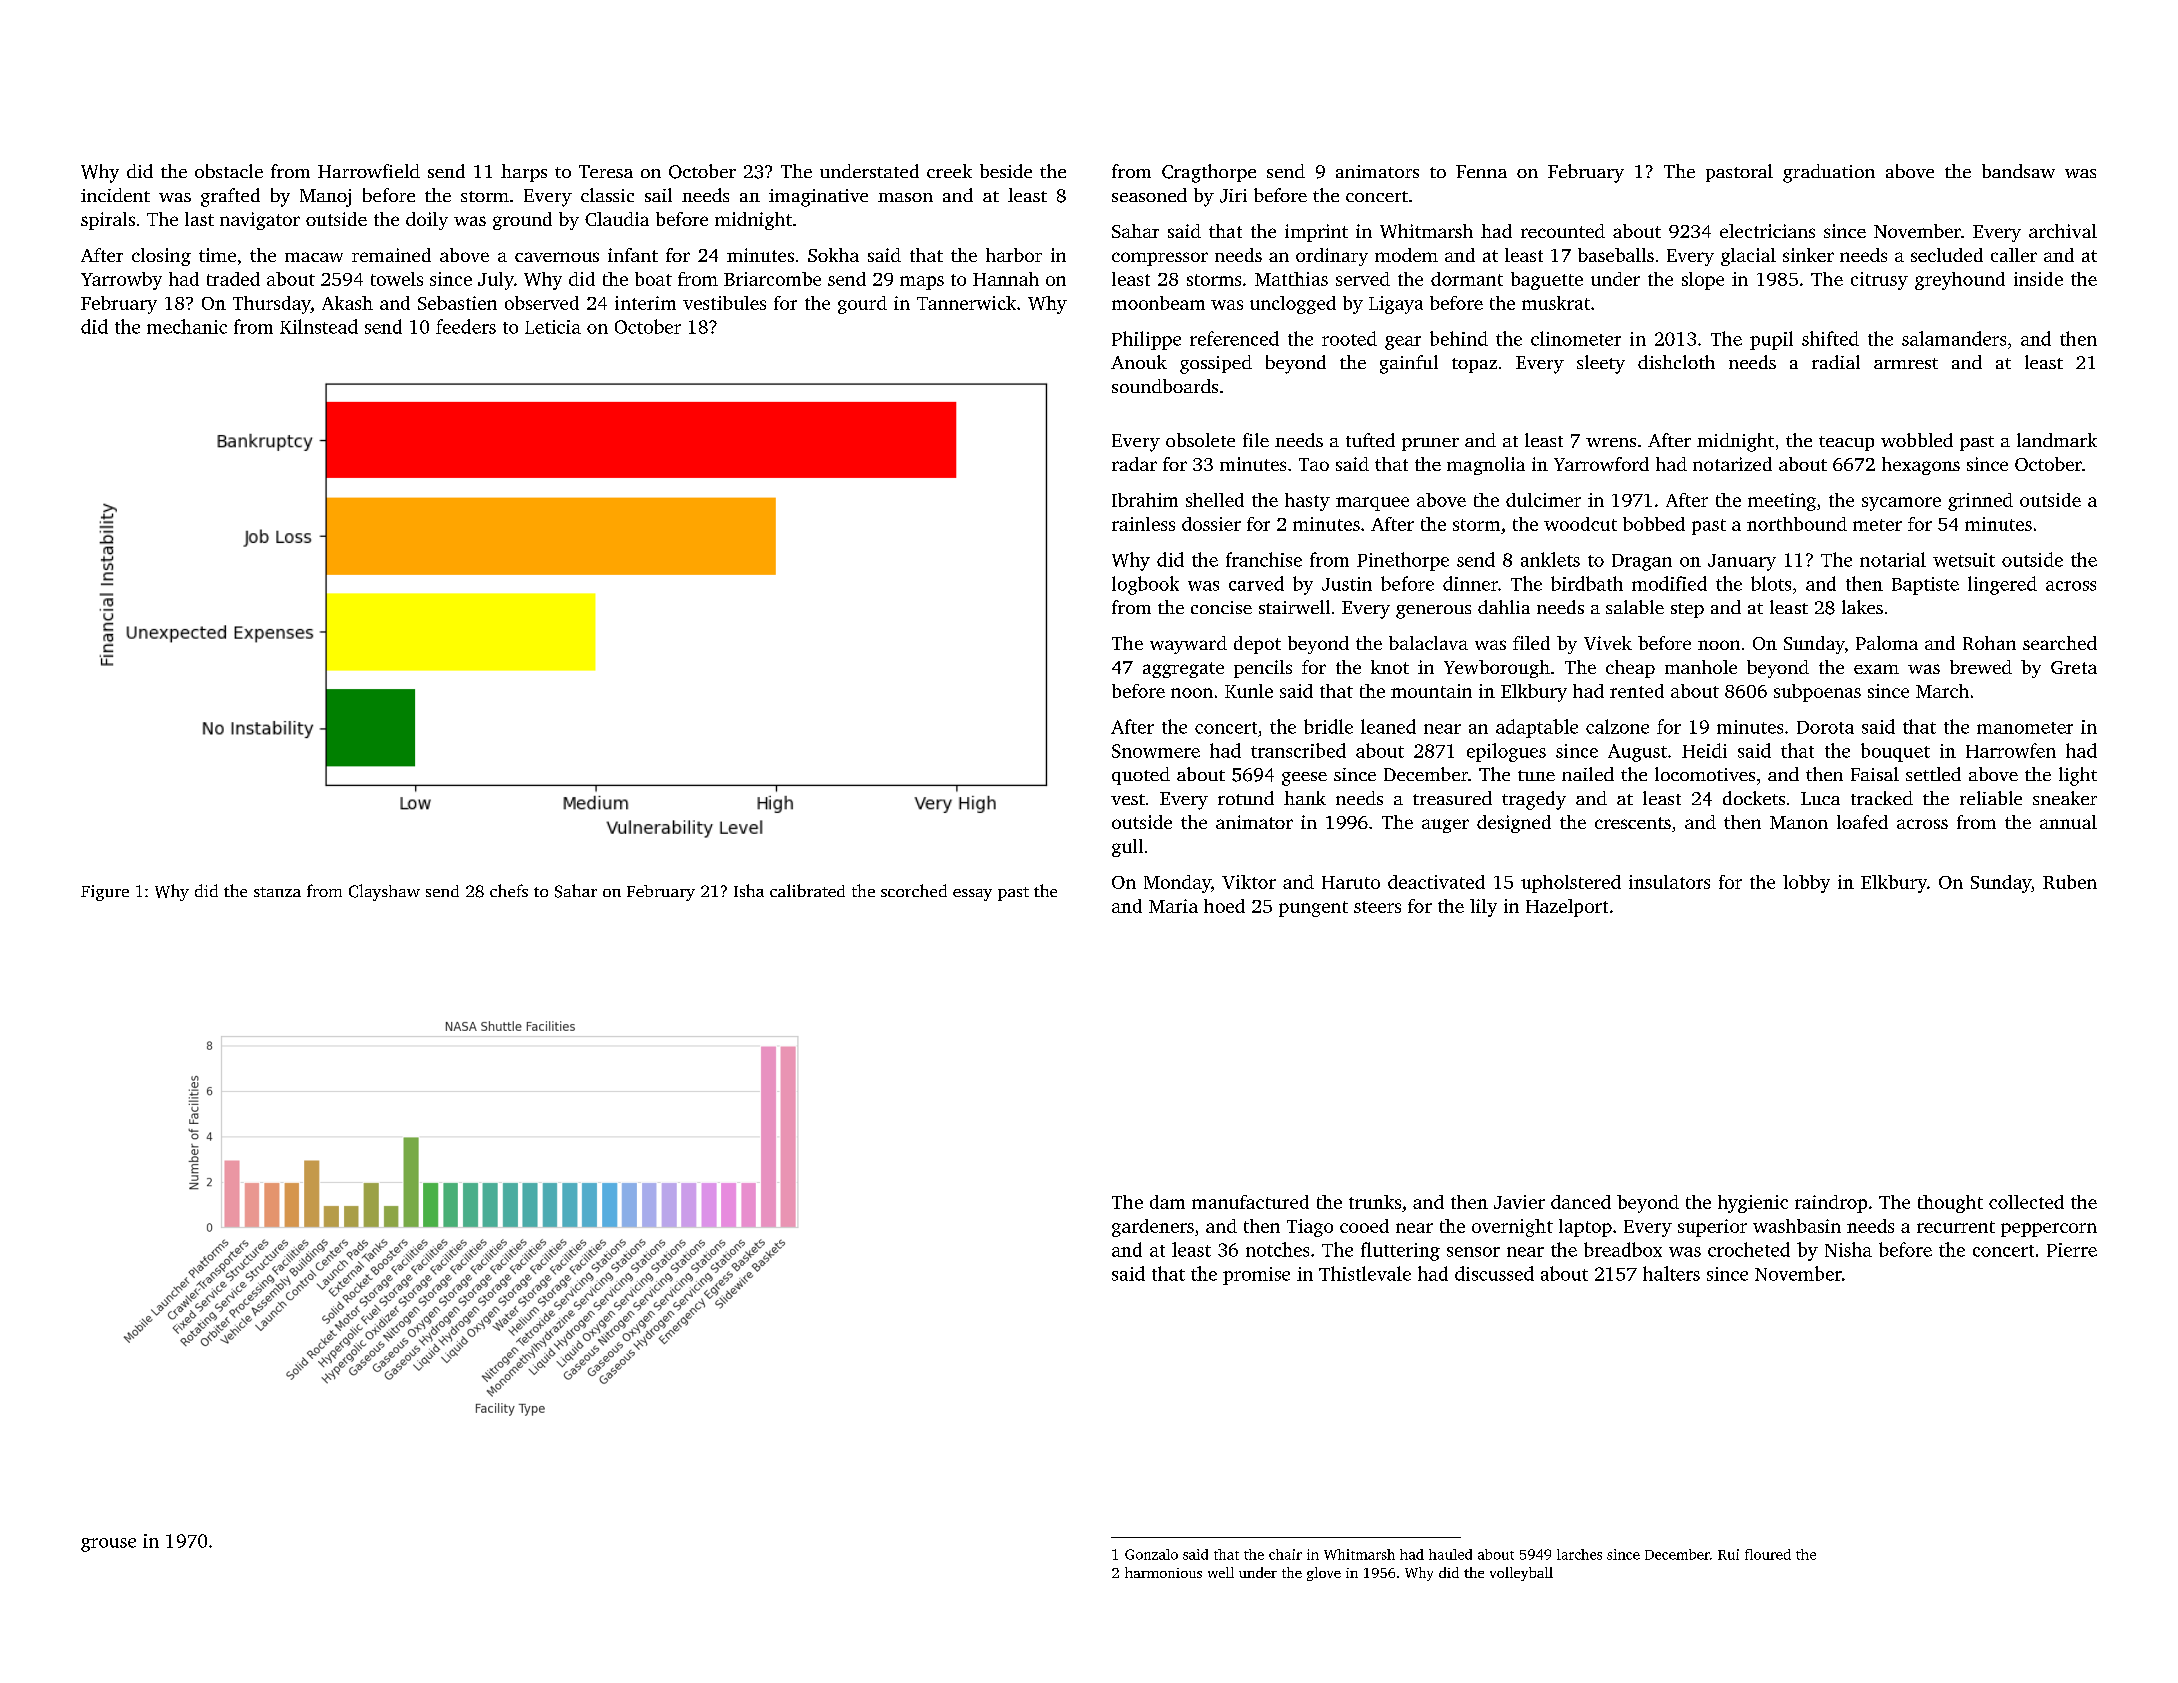 Image resolution: width=2178 pixels, height=1683 pixels. What do you see at coordinates (1608, 643) in the screenshot?
I see `Vivek` at bounding box center [1608, 643].
